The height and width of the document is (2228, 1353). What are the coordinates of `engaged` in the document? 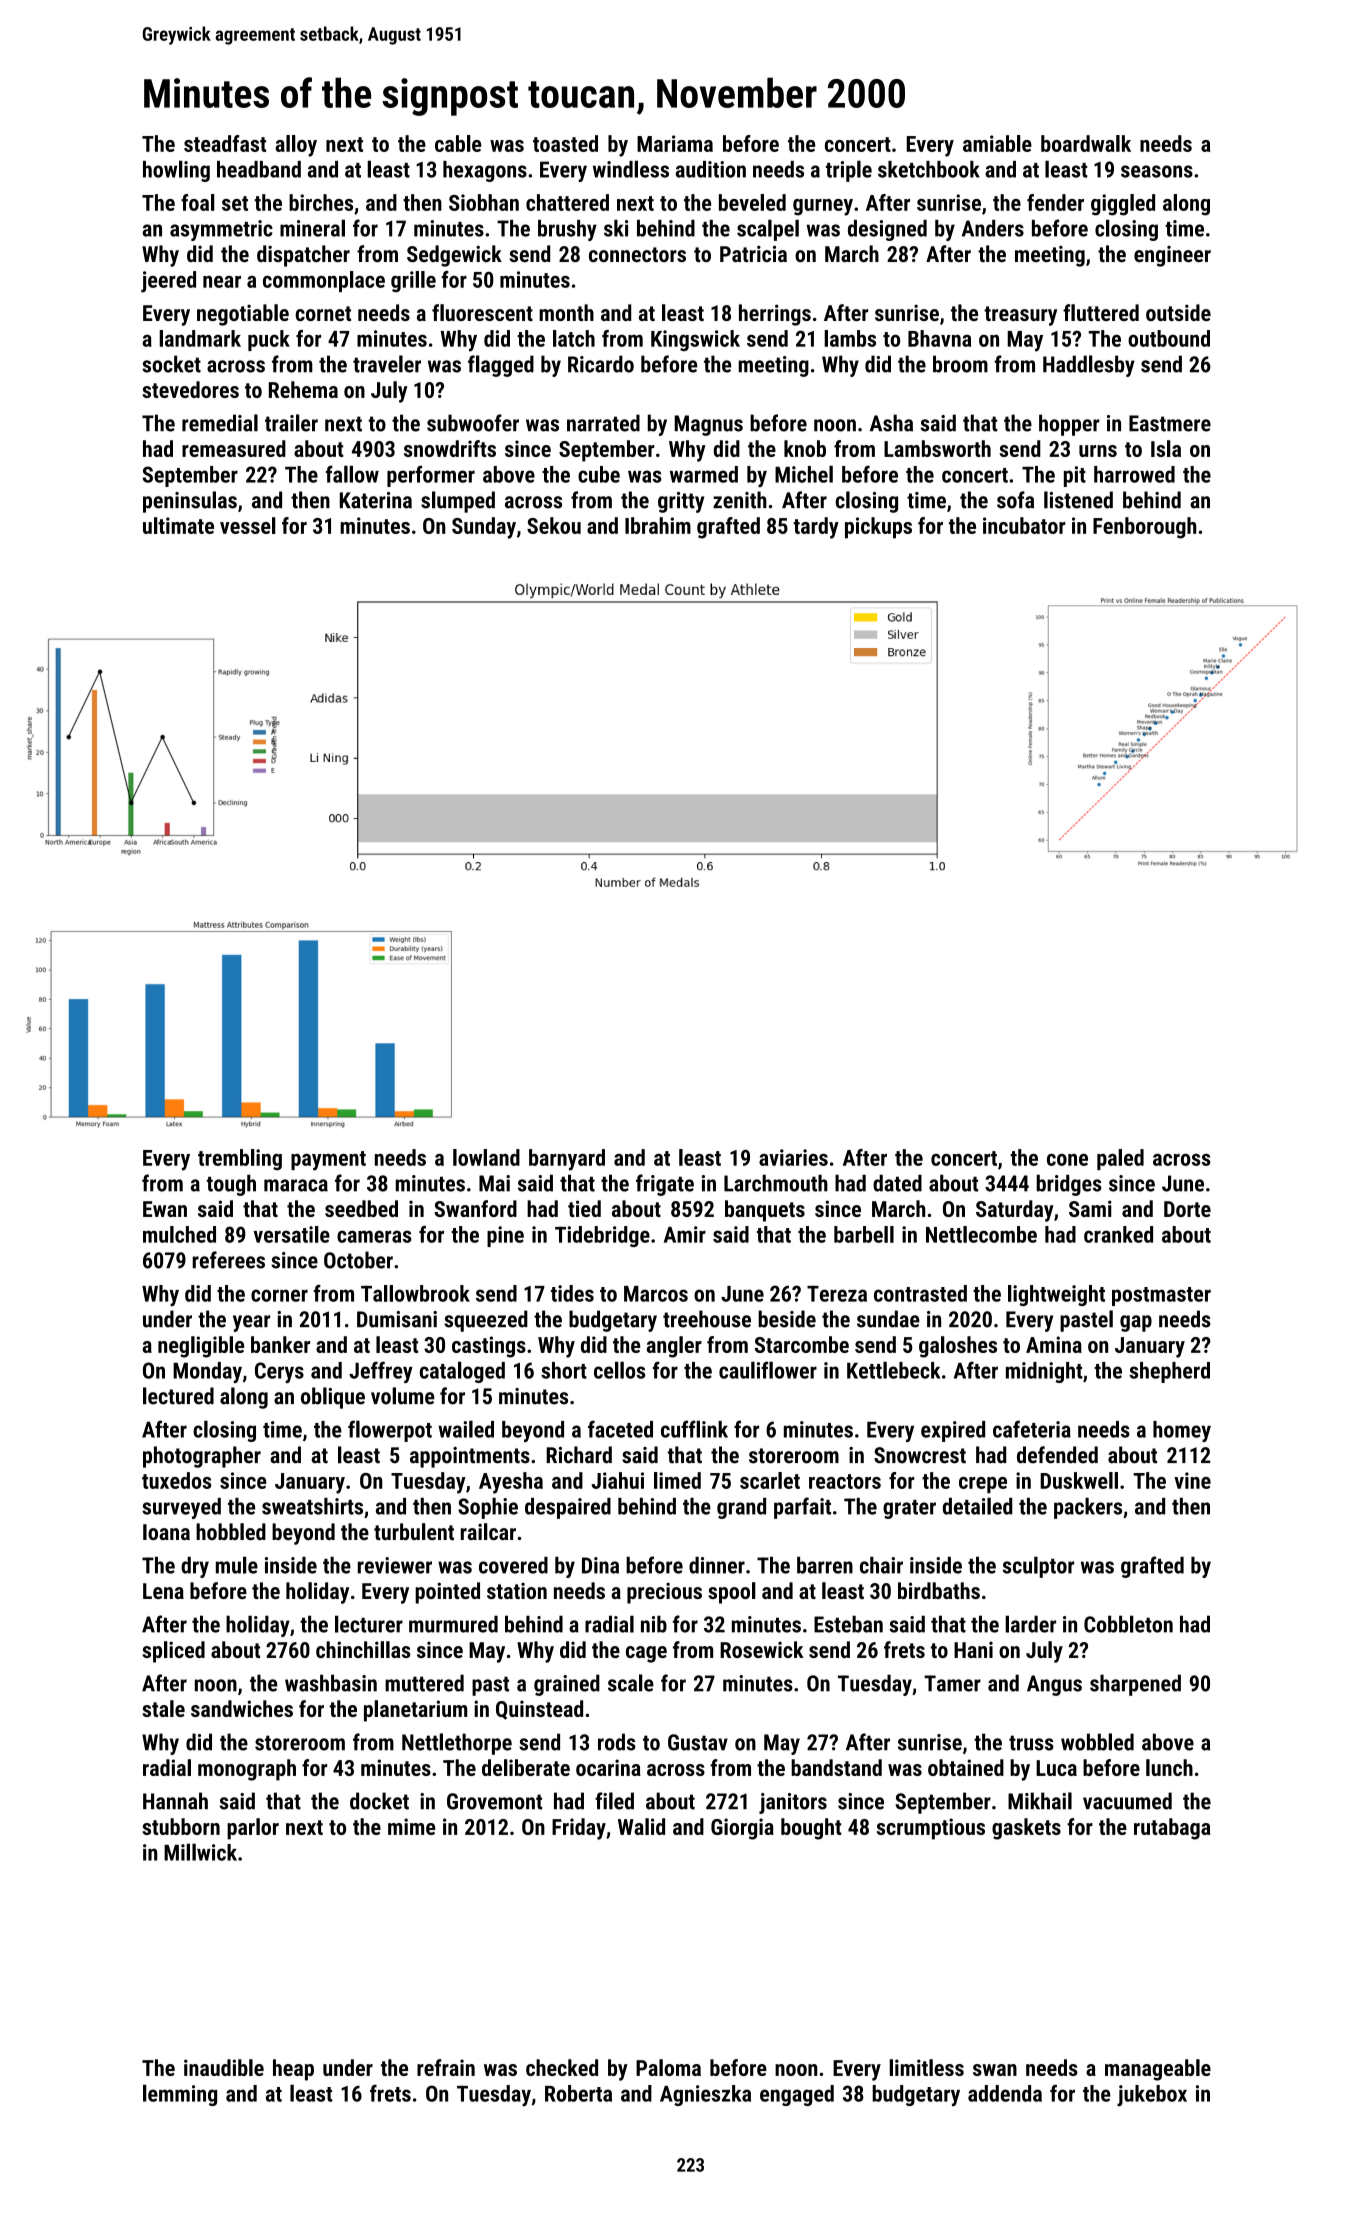 It's located at (797, 2095).
